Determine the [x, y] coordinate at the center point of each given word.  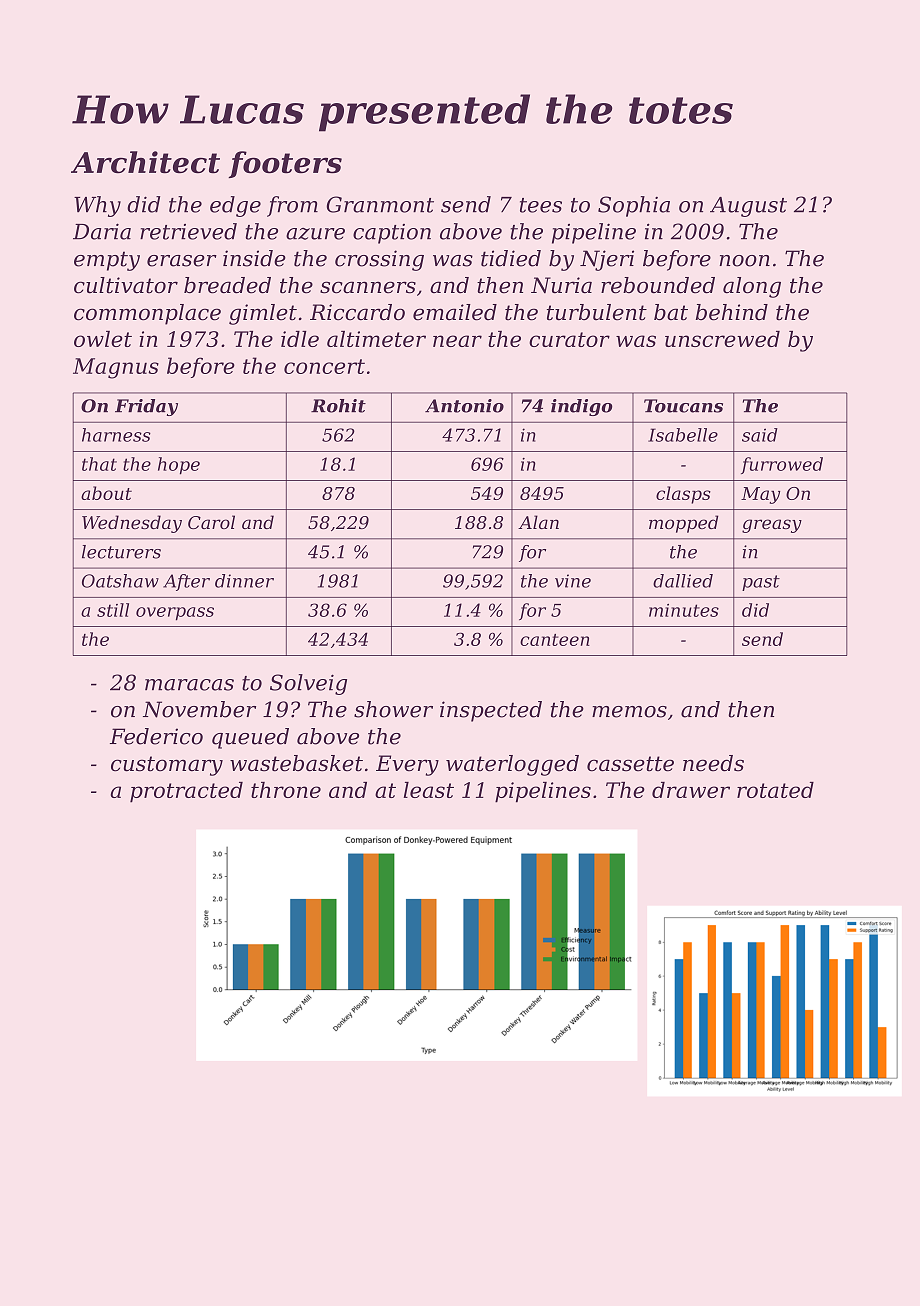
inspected [491, 711]
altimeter [376, 339]
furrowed [782, 465]
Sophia [634, 206]
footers [285, 164]
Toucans [683, 406]
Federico [156, 736]
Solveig [308, 684]
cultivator [126, 285]
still [113, 610]
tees [541, 205]
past [761, 583]
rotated [775, 790]
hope [179, 466]
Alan [538, 522]
